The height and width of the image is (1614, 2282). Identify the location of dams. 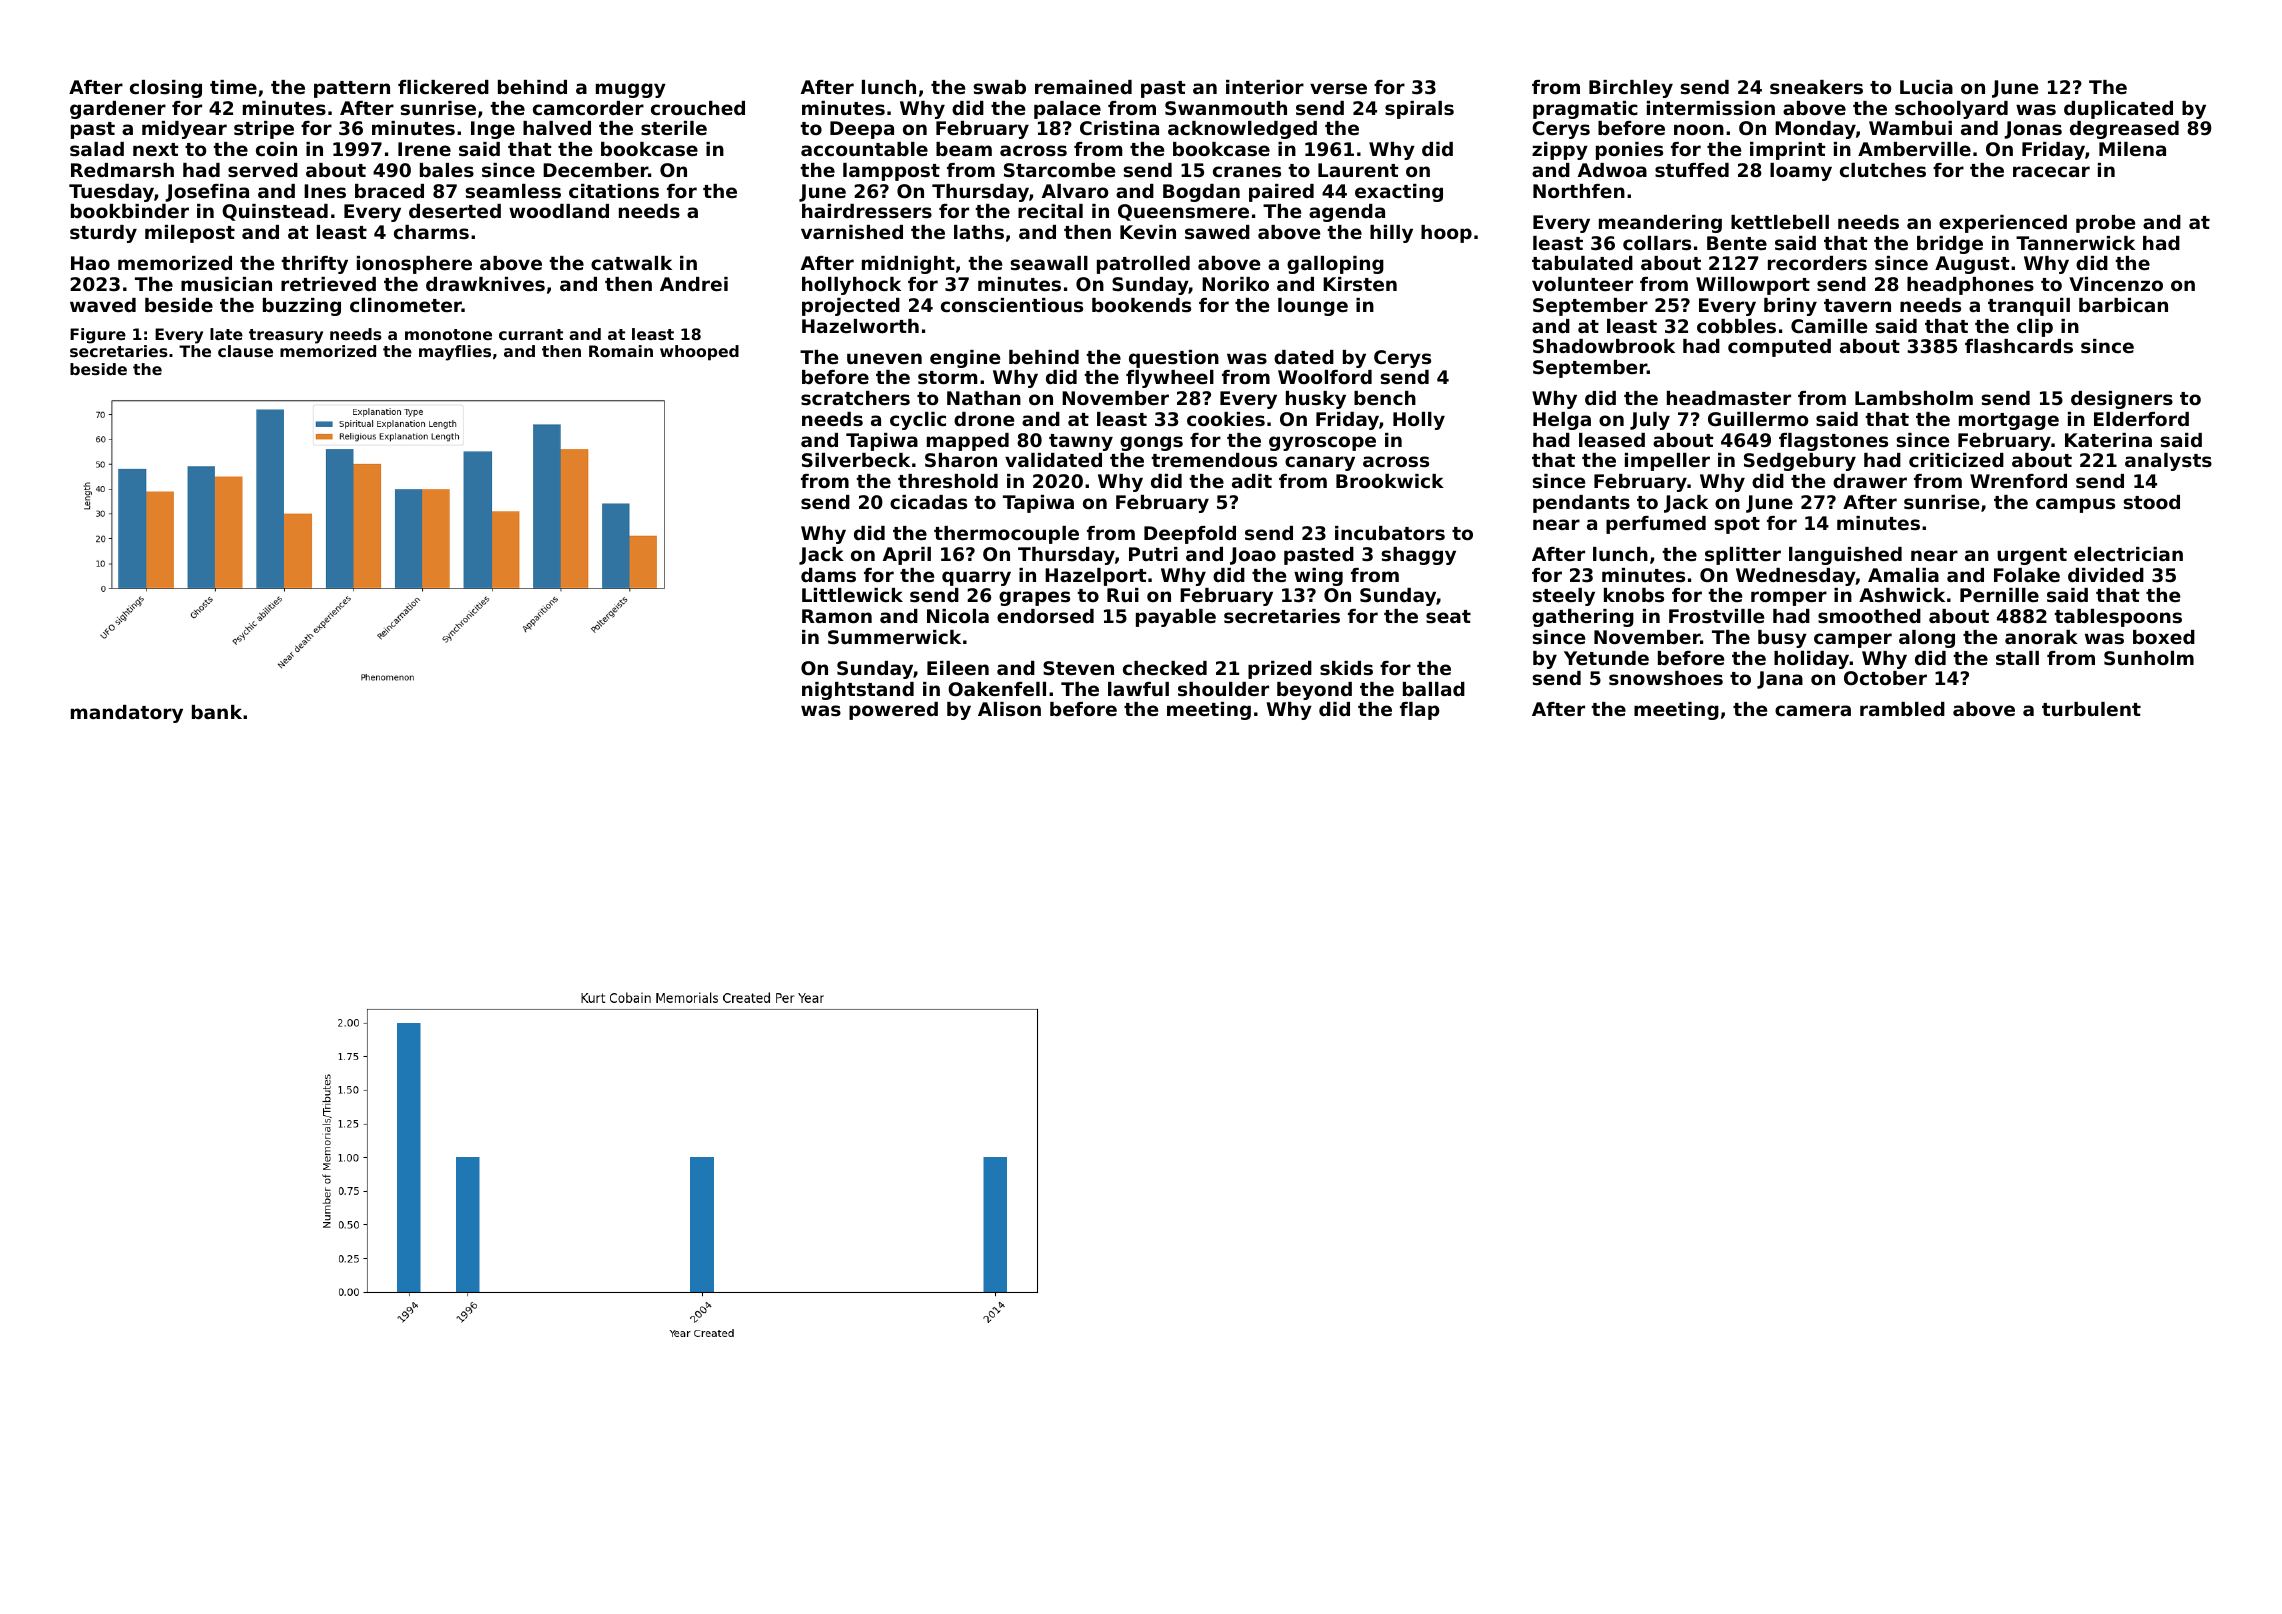
(828, 575).
